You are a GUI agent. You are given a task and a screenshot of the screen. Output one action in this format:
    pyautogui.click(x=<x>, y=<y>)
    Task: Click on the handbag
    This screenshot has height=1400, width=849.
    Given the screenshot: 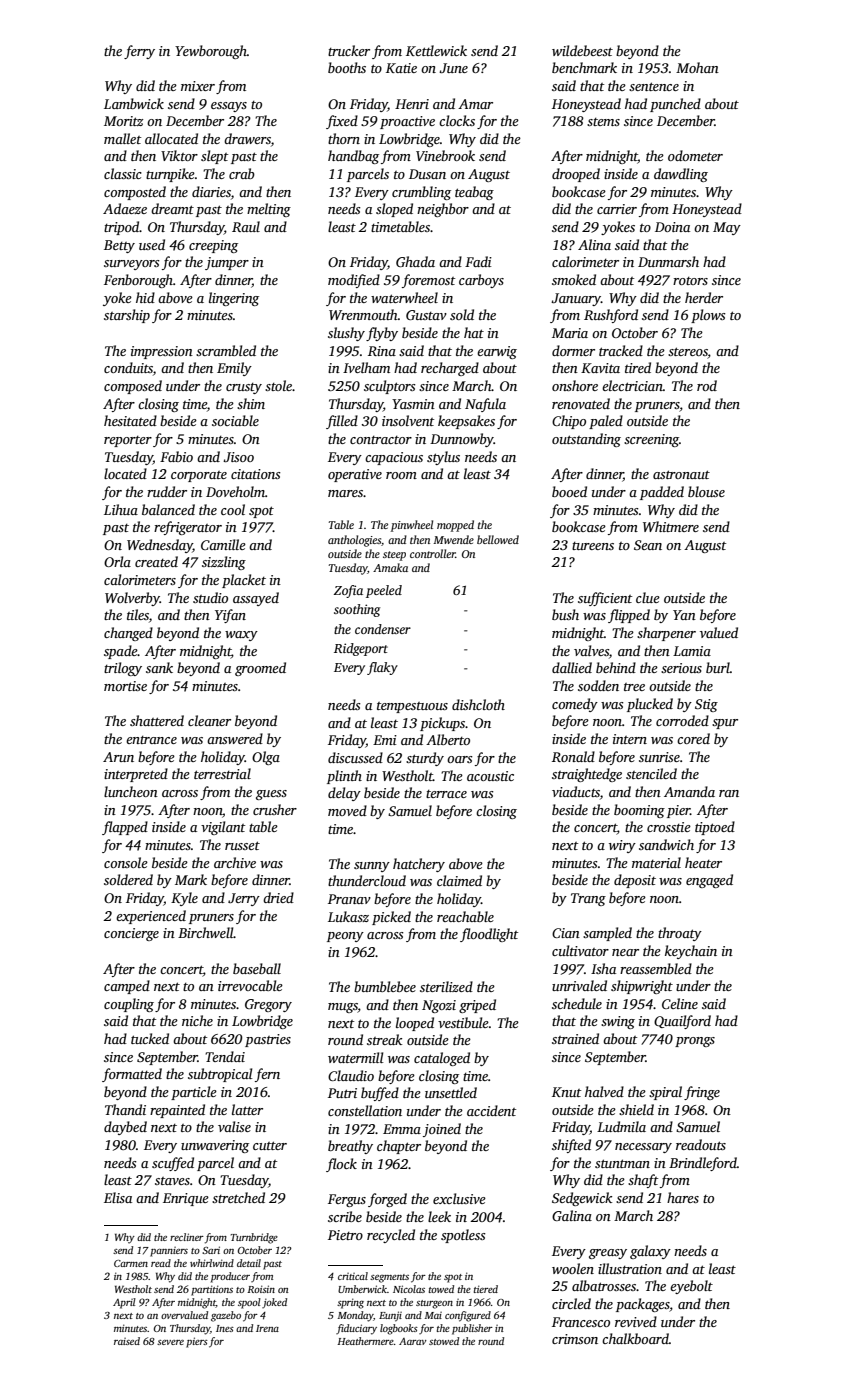 What is the action you would take?
    pyautogui.click(x=353, y=157)
